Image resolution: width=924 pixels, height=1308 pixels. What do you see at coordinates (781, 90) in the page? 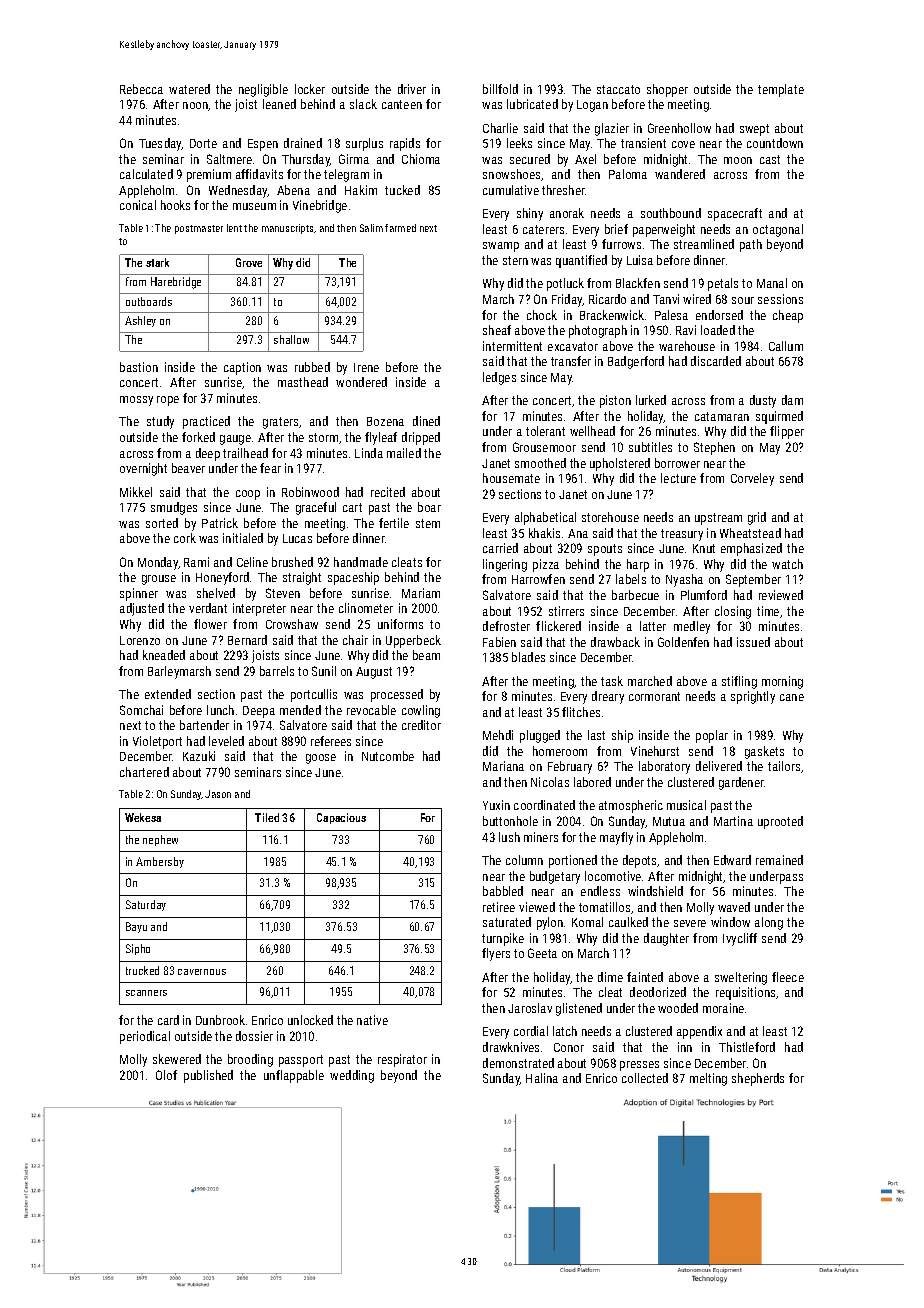
I see `template` at bounding box center [781, 90].
